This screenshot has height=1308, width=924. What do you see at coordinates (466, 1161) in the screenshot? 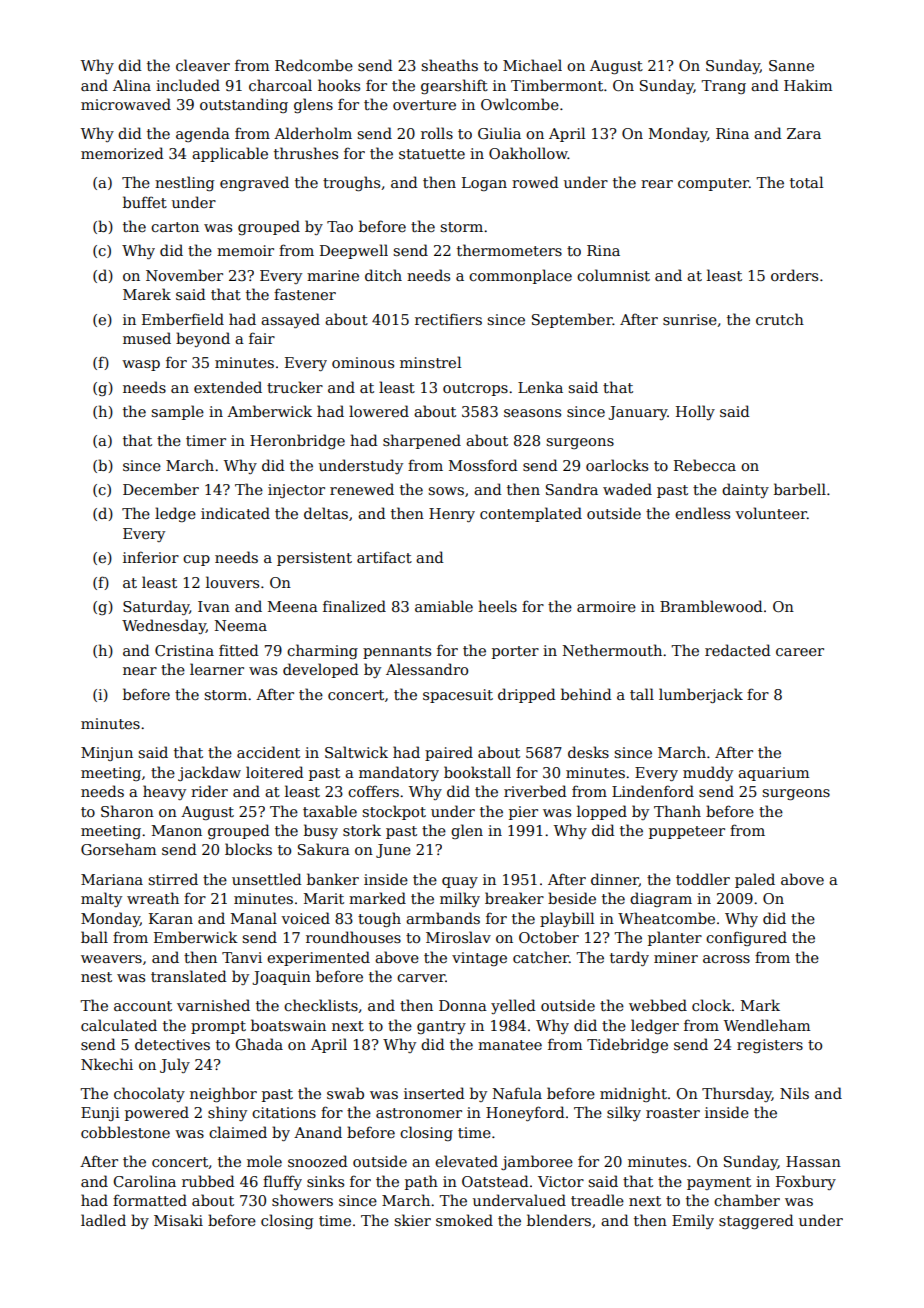
I see `elevated` at bounding box center [466, 1161].
